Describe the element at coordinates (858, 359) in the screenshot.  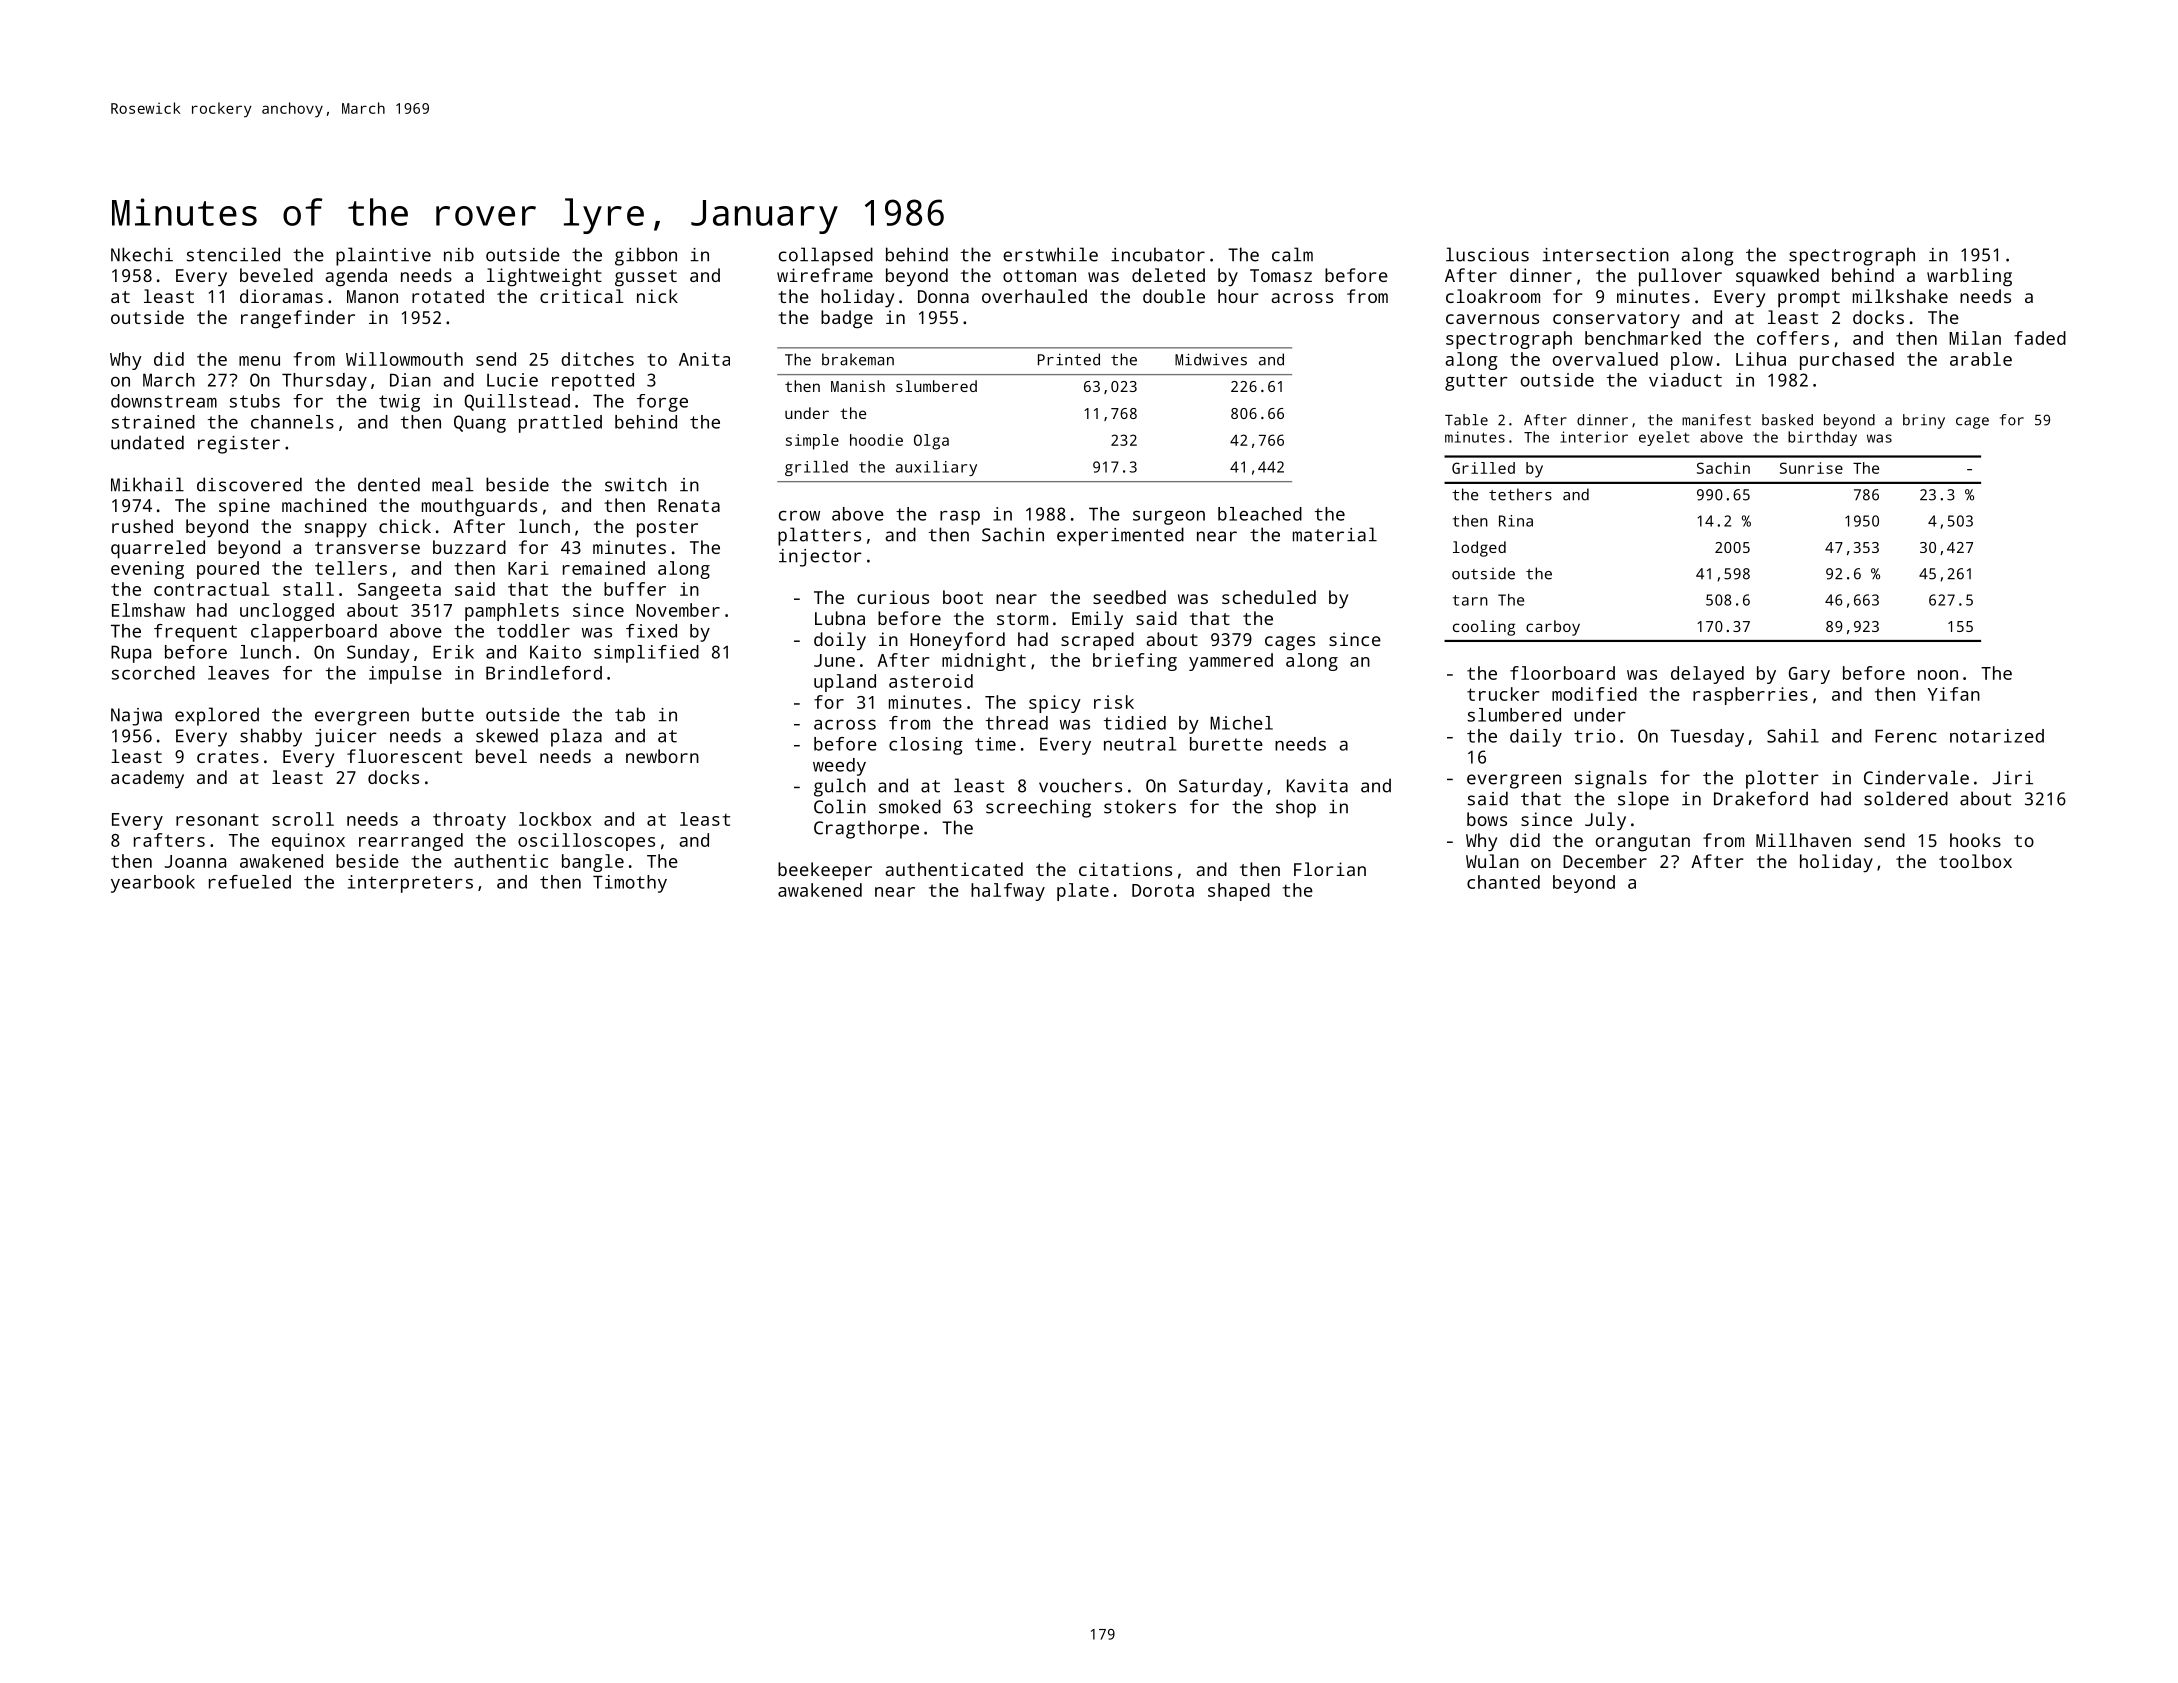
I see `brakeman` at that location.
